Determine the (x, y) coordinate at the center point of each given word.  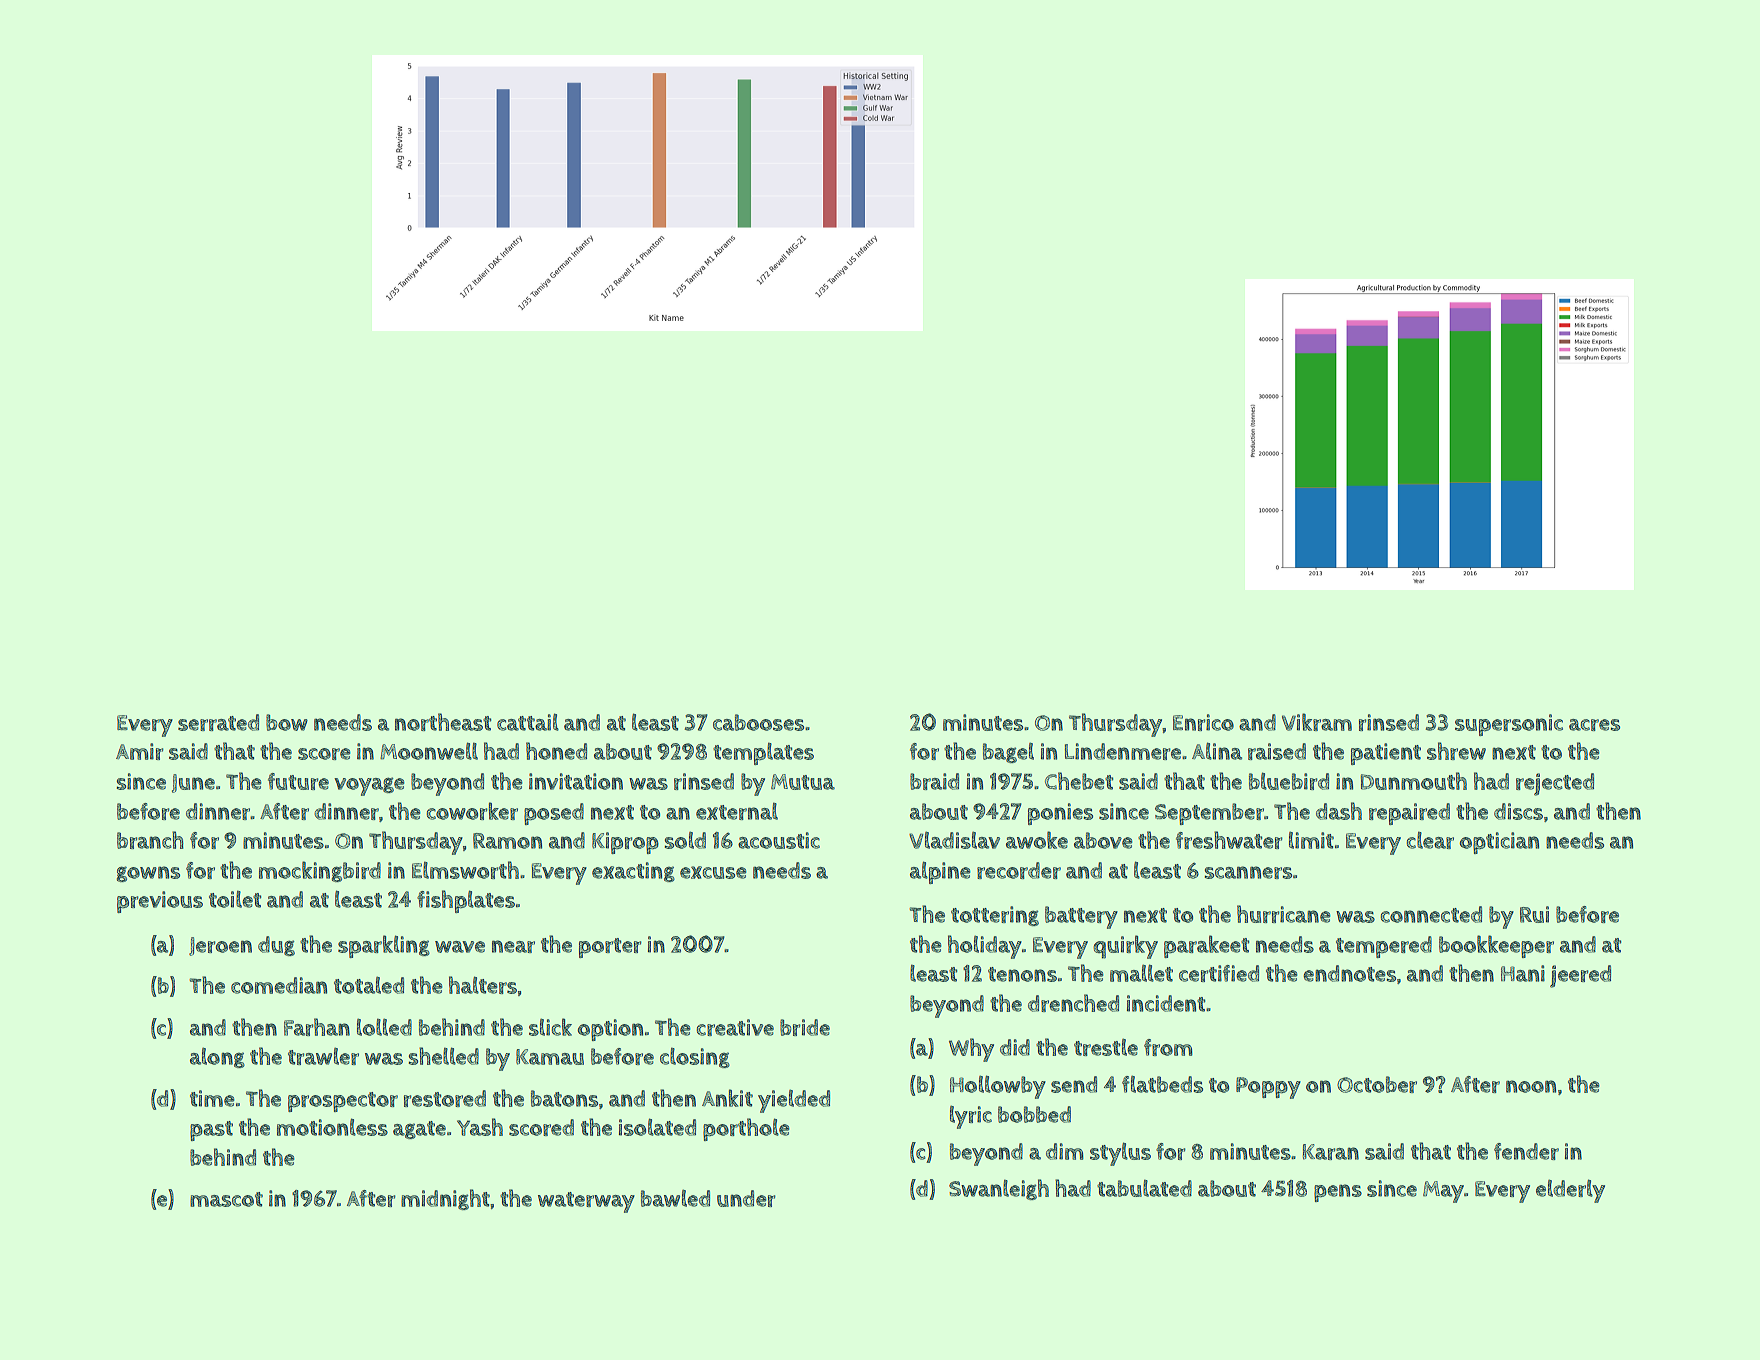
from (1168, 1047)
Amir (140, 751)
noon (1531, 1086)
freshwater (1229, 840)
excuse (713, 872)
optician (1499, 843)
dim (1065, 1151)
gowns (148, 874)
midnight (445, 1199)
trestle (1106, 1047)
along (217, 1058)
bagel (1008, 753)
